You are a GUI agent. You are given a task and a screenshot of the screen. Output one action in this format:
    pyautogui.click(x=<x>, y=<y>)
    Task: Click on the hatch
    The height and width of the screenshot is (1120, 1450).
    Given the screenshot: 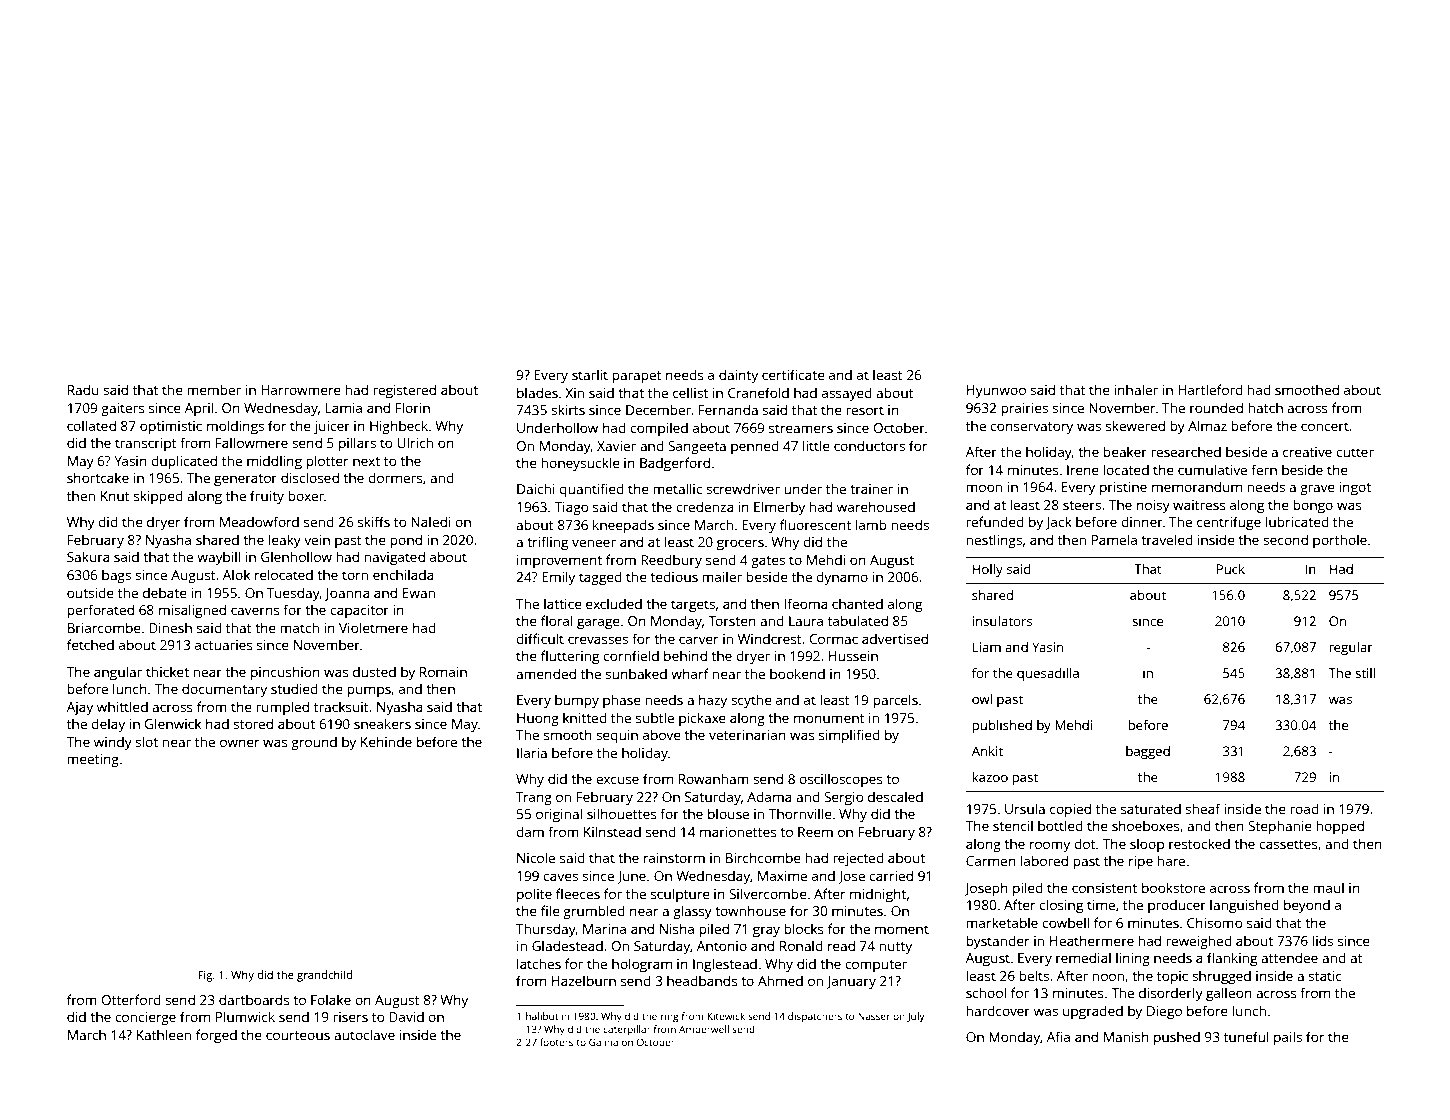 What is the action you would take?
    pyautogui.click(x=1265, y=407)
